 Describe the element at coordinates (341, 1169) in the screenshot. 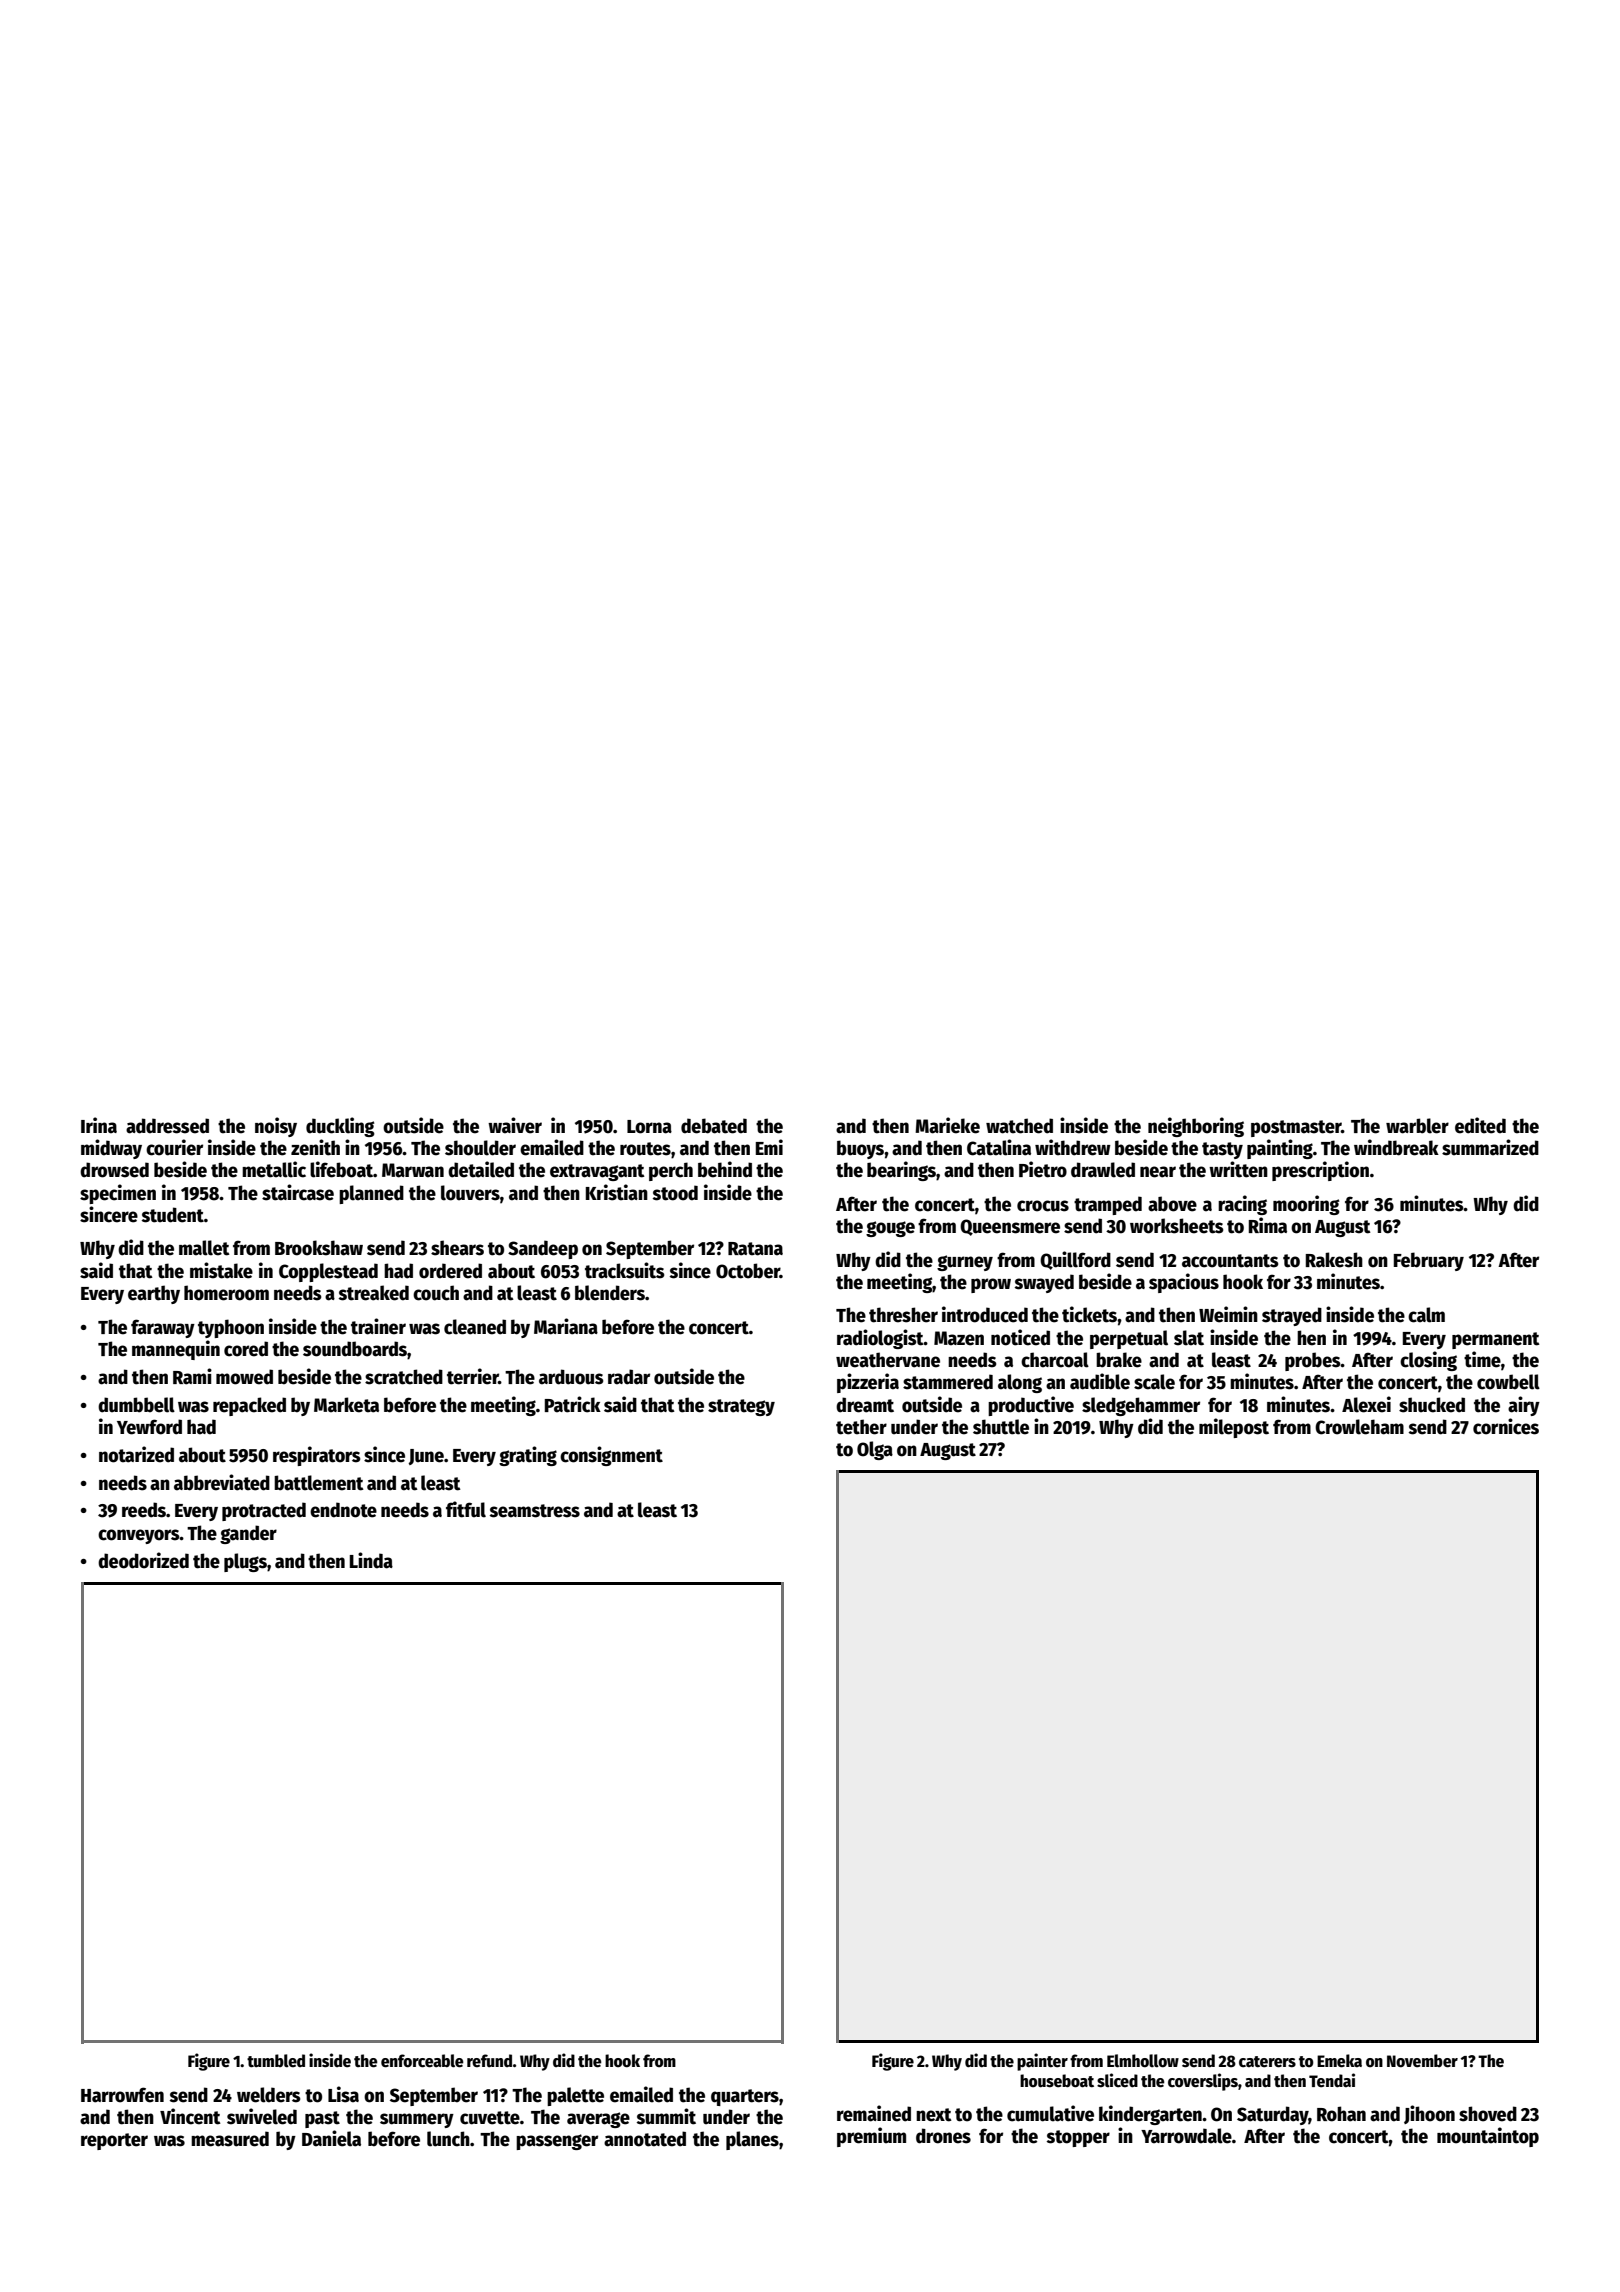

I see `lifeboat` at that location.
